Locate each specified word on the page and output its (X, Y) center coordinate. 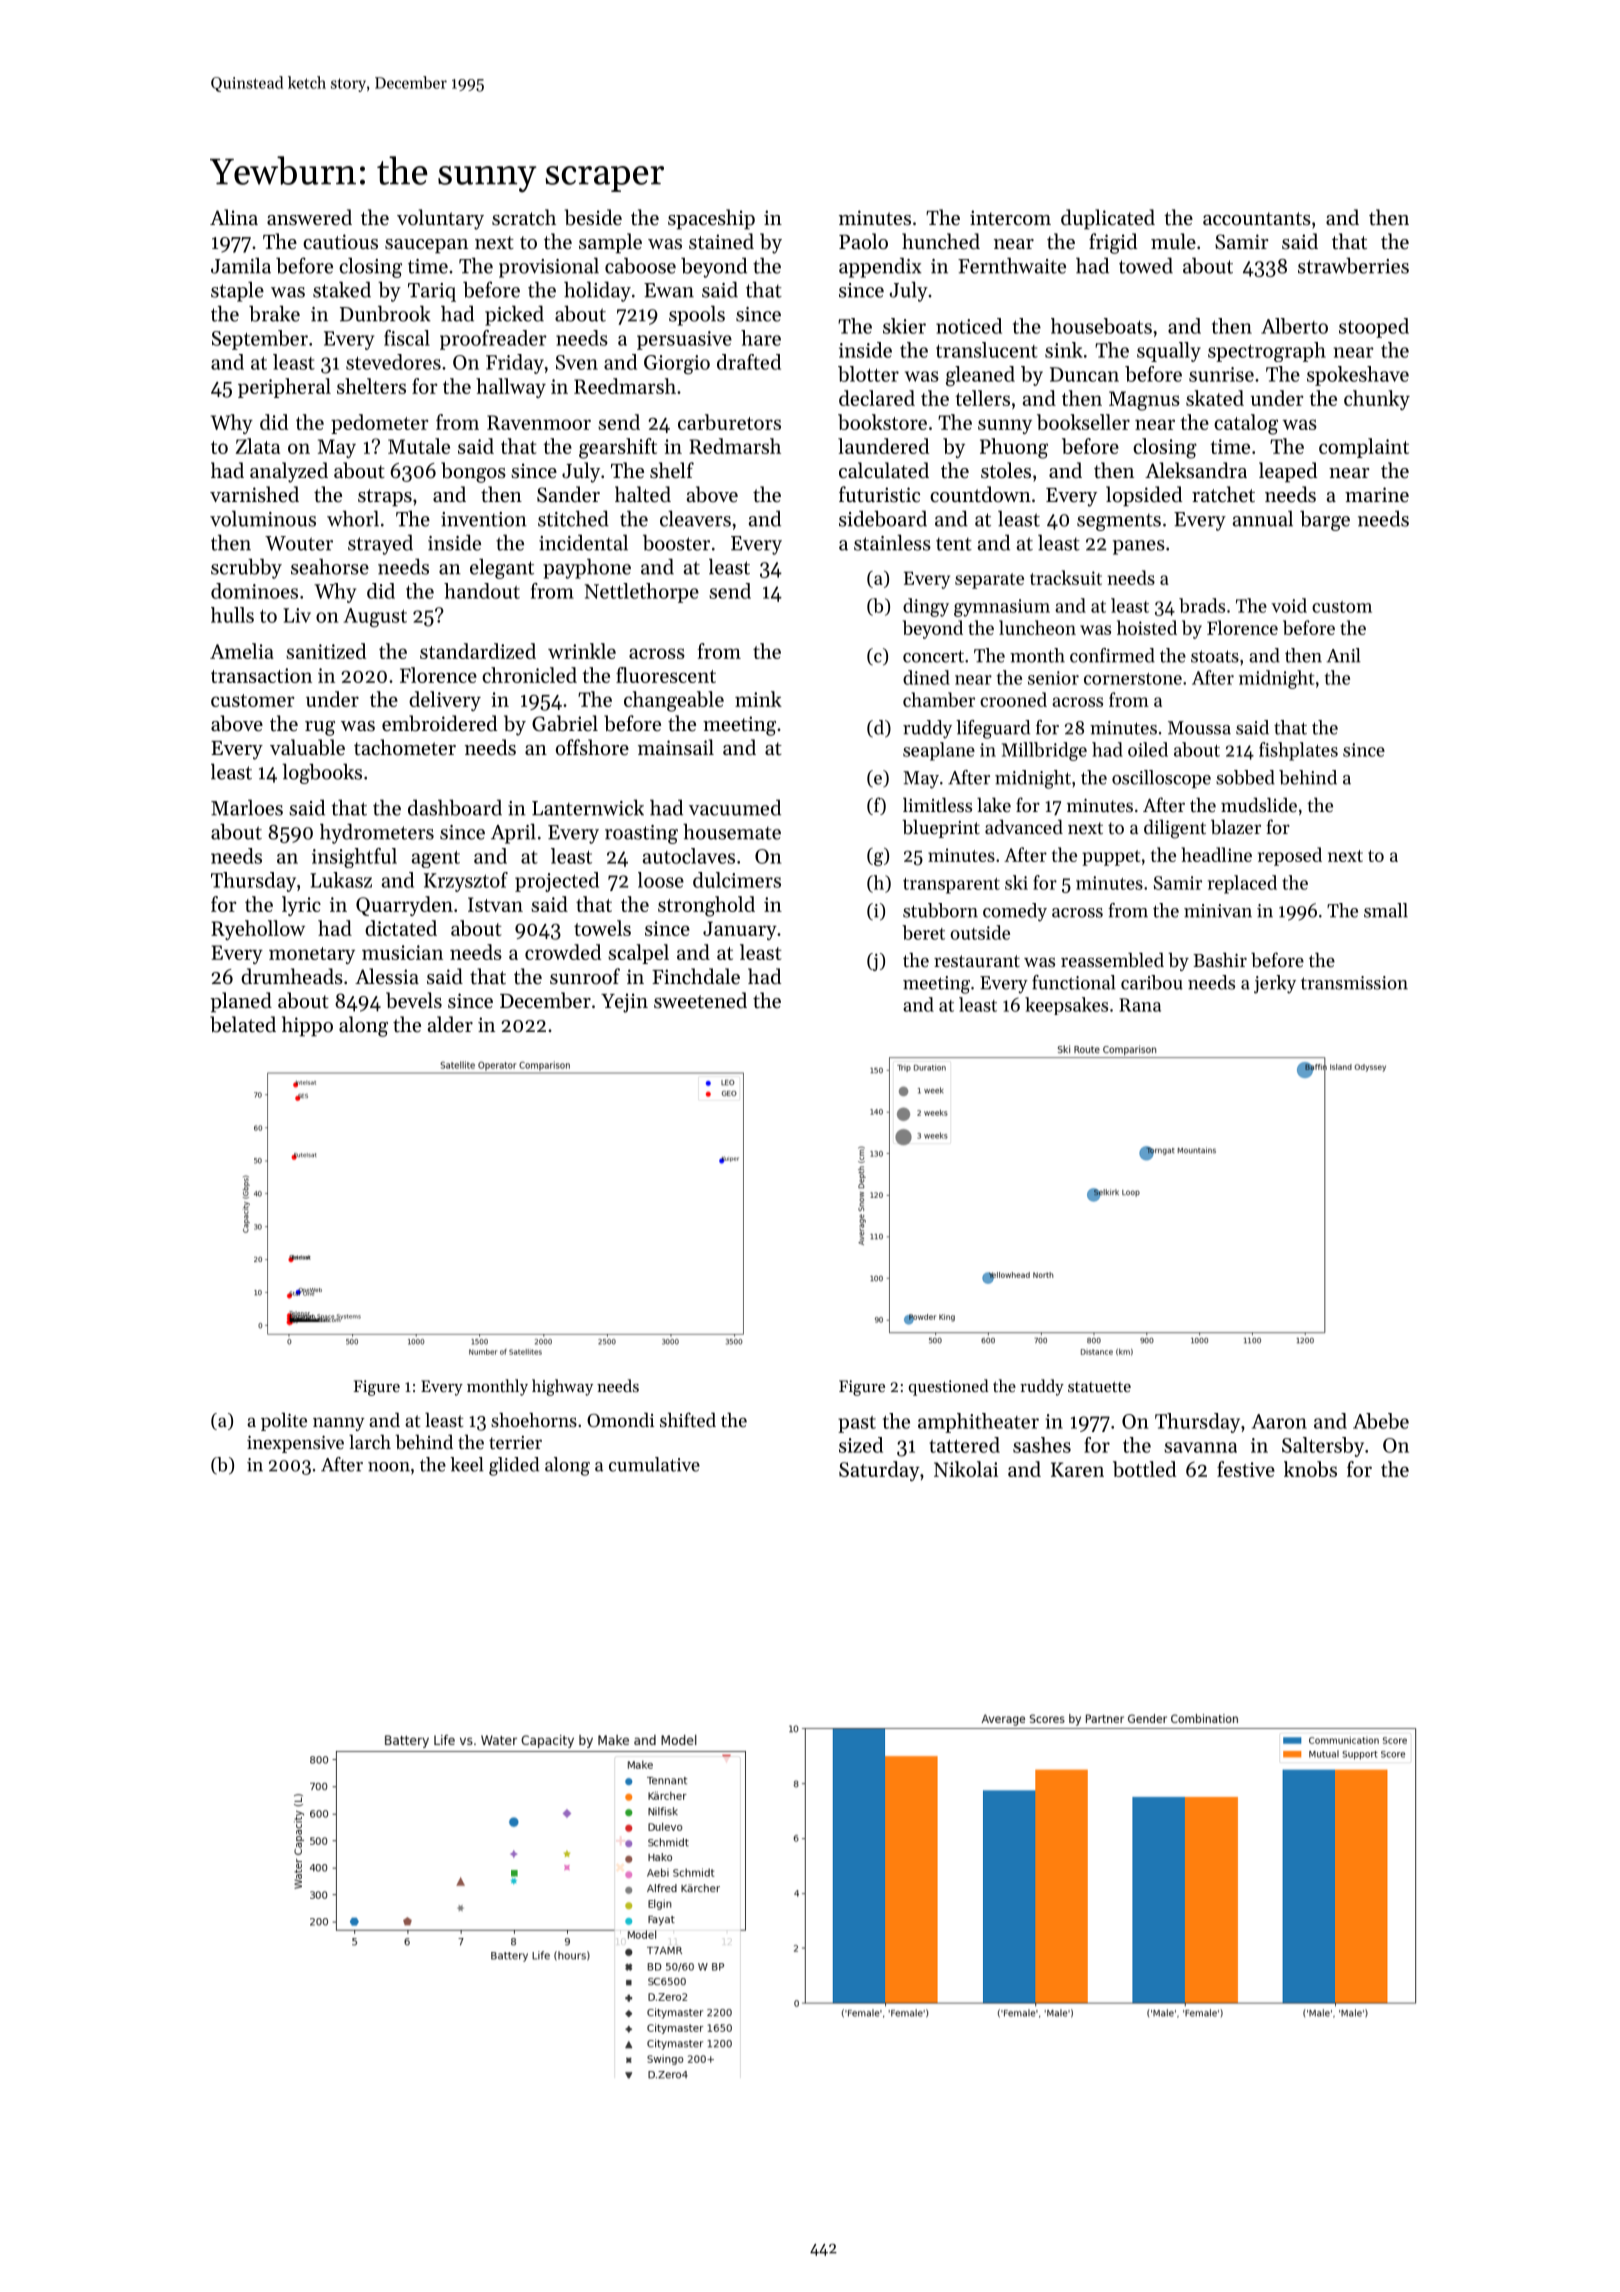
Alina (234, 217)
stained (721, 241)
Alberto (1294, 326)
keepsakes (1066, 1006)
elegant (502, 568)
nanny (339, 1424)
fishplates (1298, 751)
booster (676, 542)
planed (241, 1002)
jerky (1275, 984)
